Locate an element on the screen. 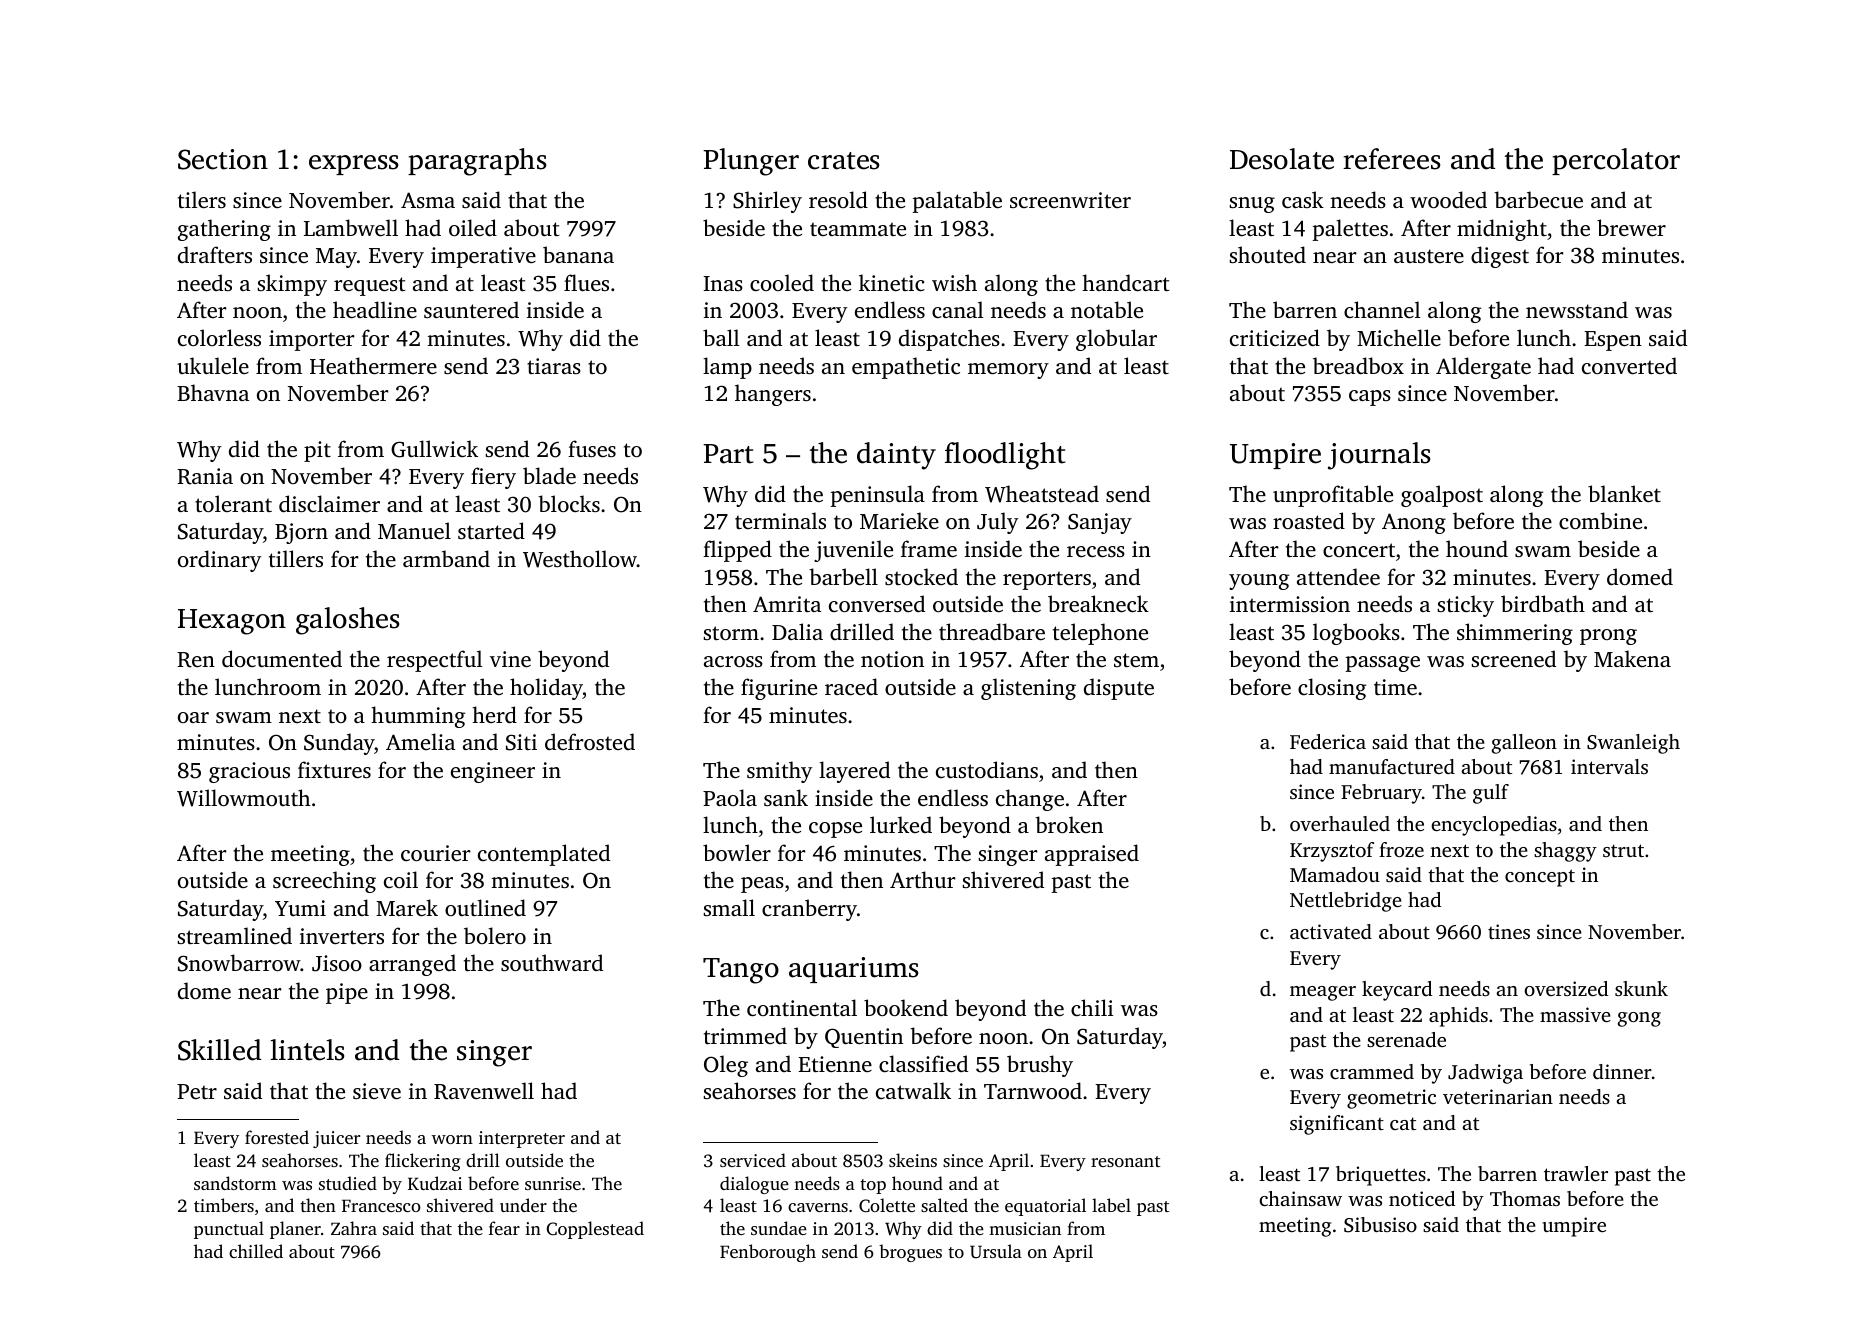 The width and height of the screenshot is (1875, 1326). brewer is located at coordinates (1631, 227).
